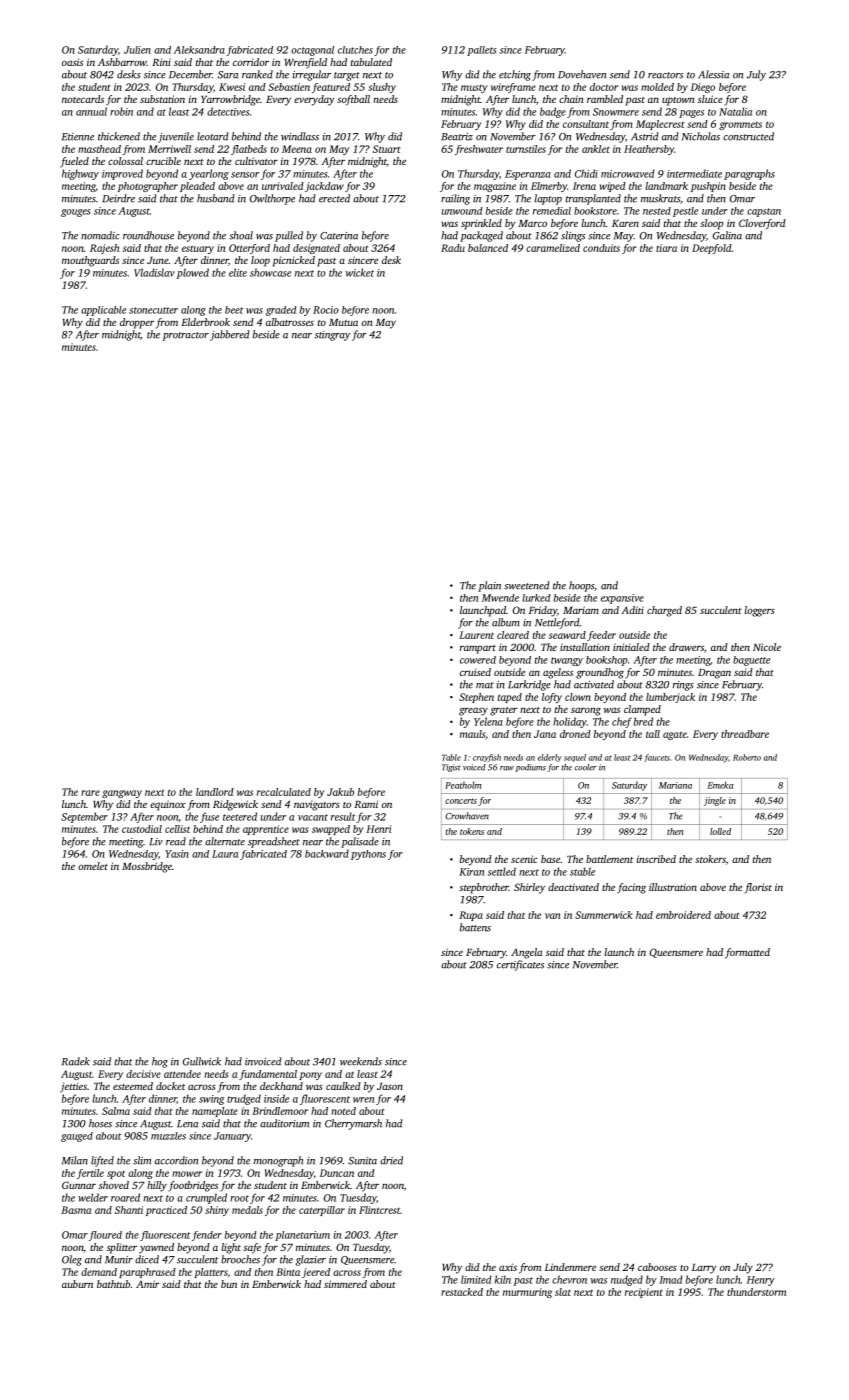  What do you see at coordinates (355, 50) in the screenshot?
I see `clutches` at bounding box center [355, 50].
